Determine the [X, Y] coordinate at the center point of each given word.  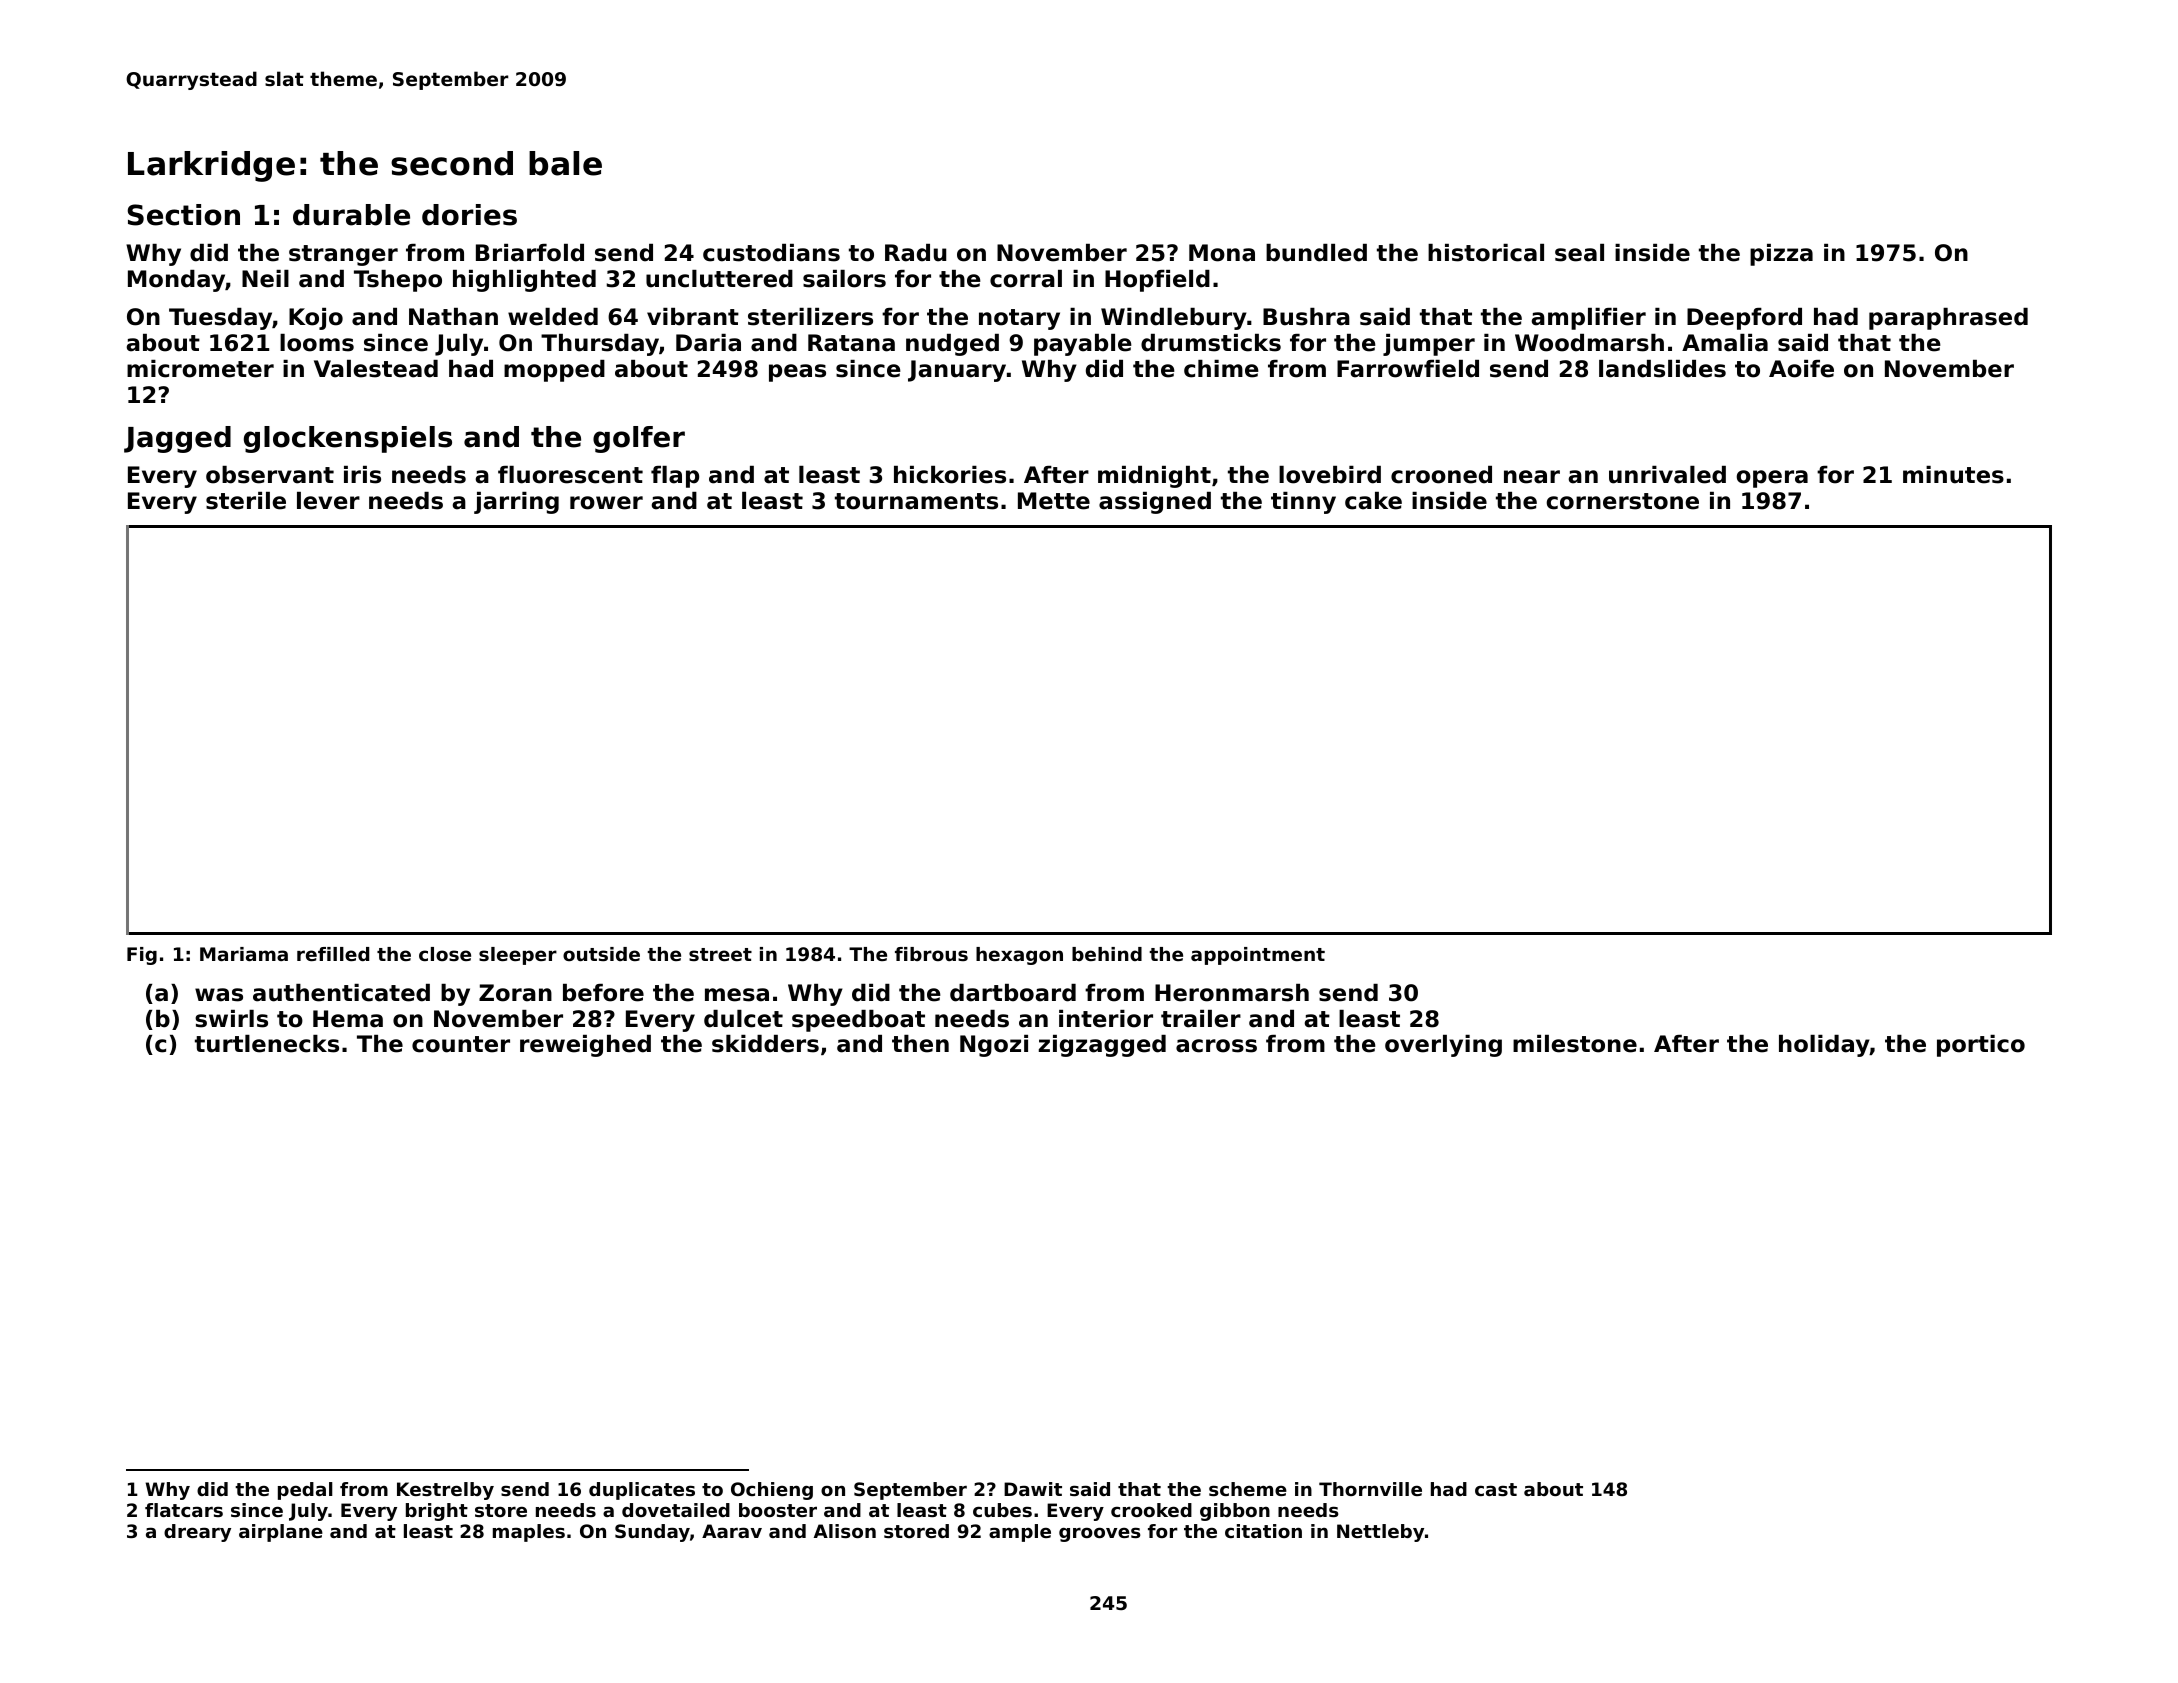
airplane [281, 1533]
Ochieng [772, 1491]
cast [1496, 1489]
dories [469, 215]
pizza [1781, 255]
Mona [1222, 253]
